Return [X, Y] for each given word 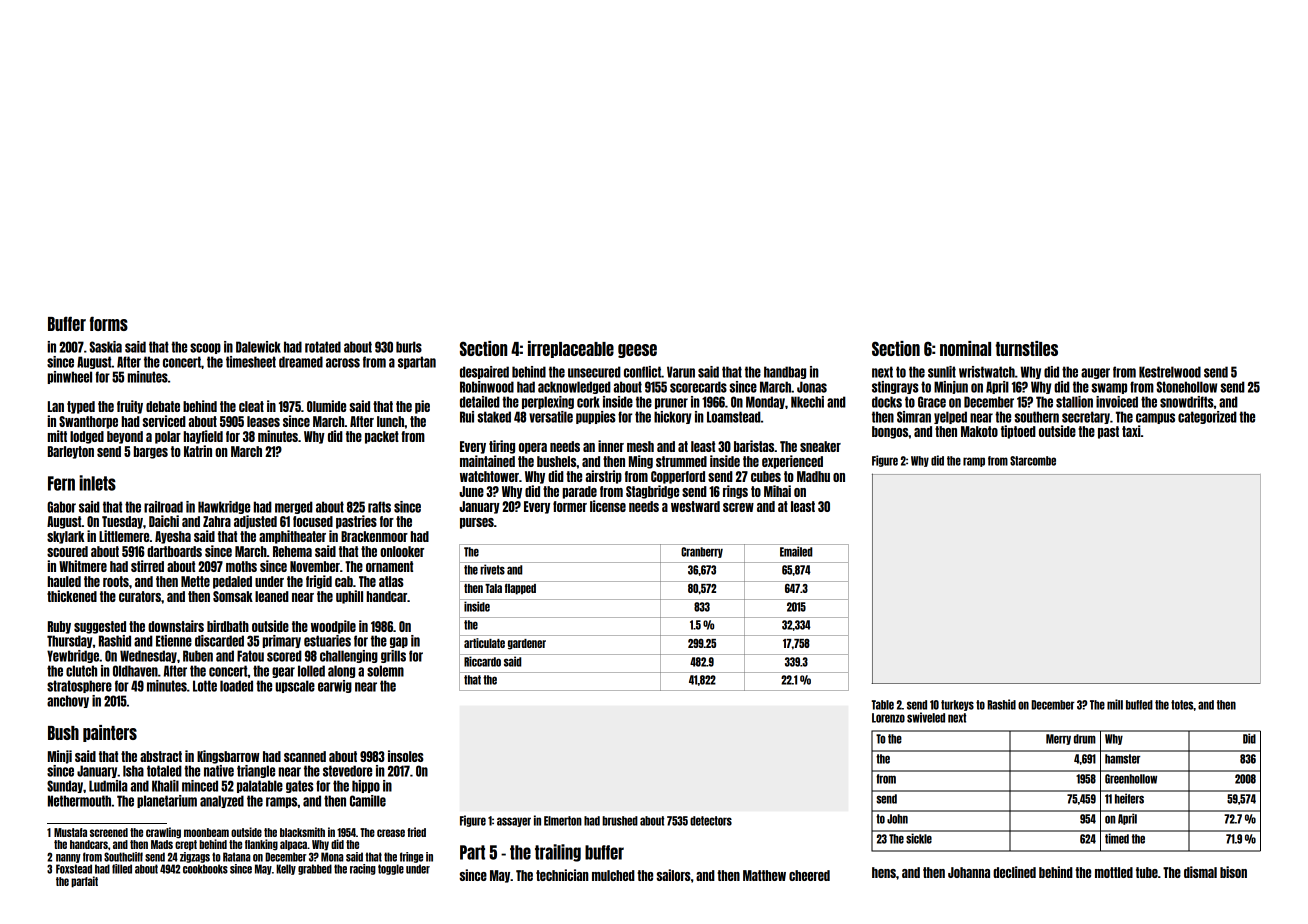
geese [637, 351]
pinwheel [70, 377]
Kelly [286, 869]
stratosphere [79, 686]
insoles [406, 756]
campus [1155, 418]
